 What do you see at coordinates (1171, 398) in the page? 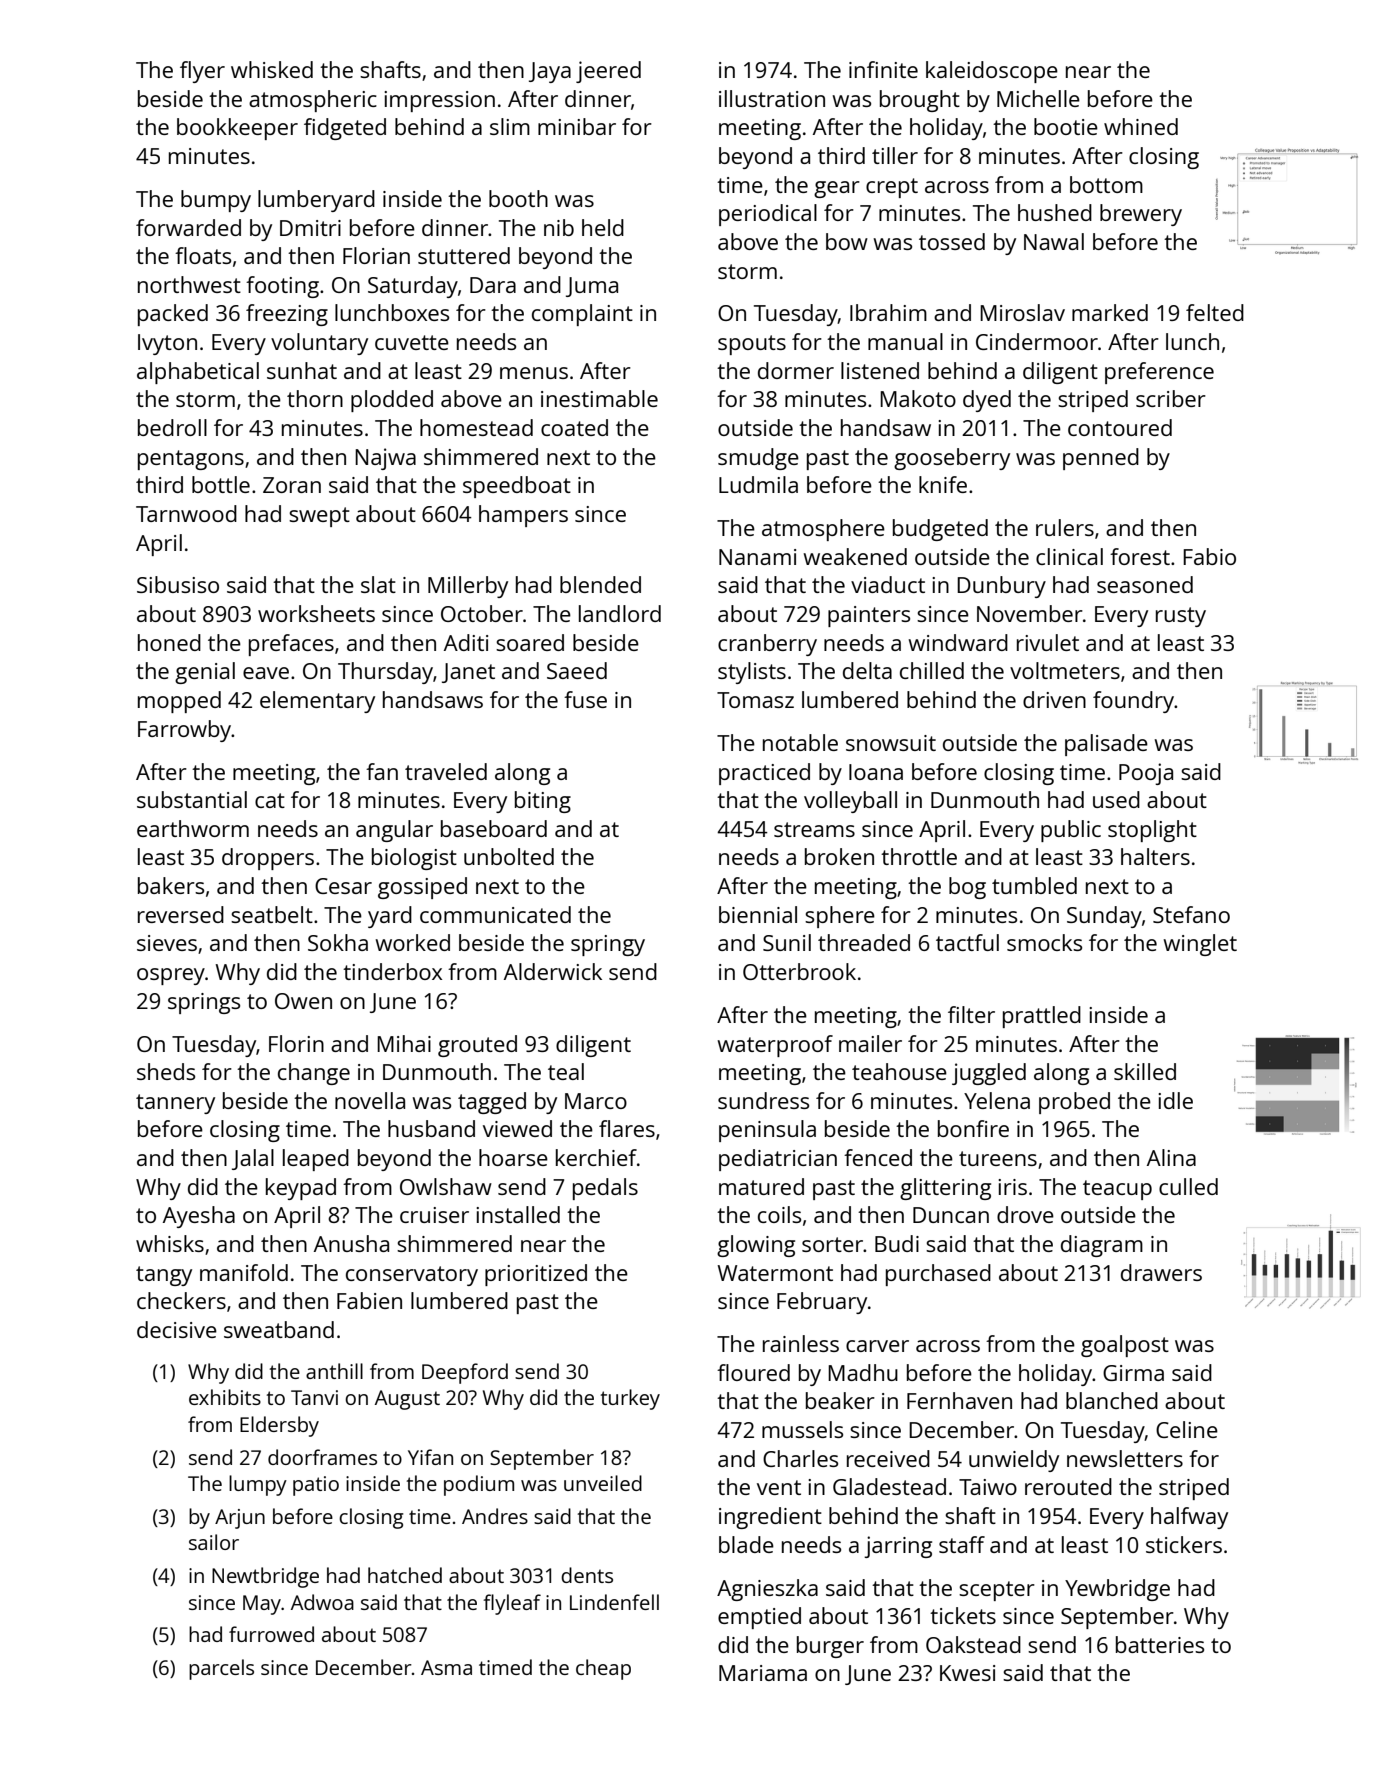
I see `scriber` at bounding box center [1171, 398].
